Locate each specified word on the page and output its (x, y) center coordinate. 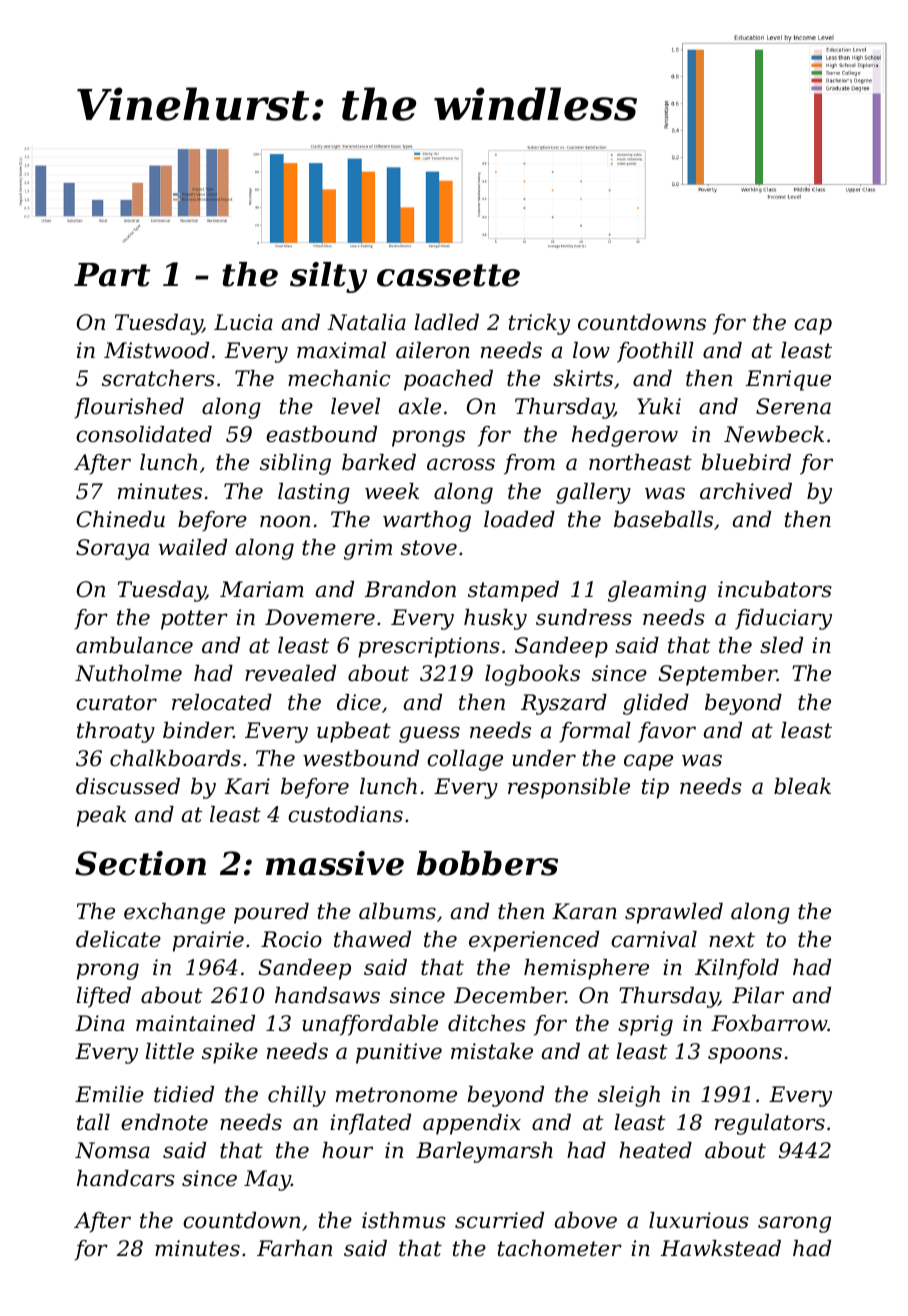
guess (429, 734)
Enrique (788, 380)
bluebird (746, 462)
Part (112, 275)
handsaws (327, 995)
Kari (247, 786)
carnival (654, 939)
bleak (802, 786)
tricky (539, 324)
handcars (126, 1178)
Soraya (112, 549)
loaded (519, 519)
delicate (118, 939)
